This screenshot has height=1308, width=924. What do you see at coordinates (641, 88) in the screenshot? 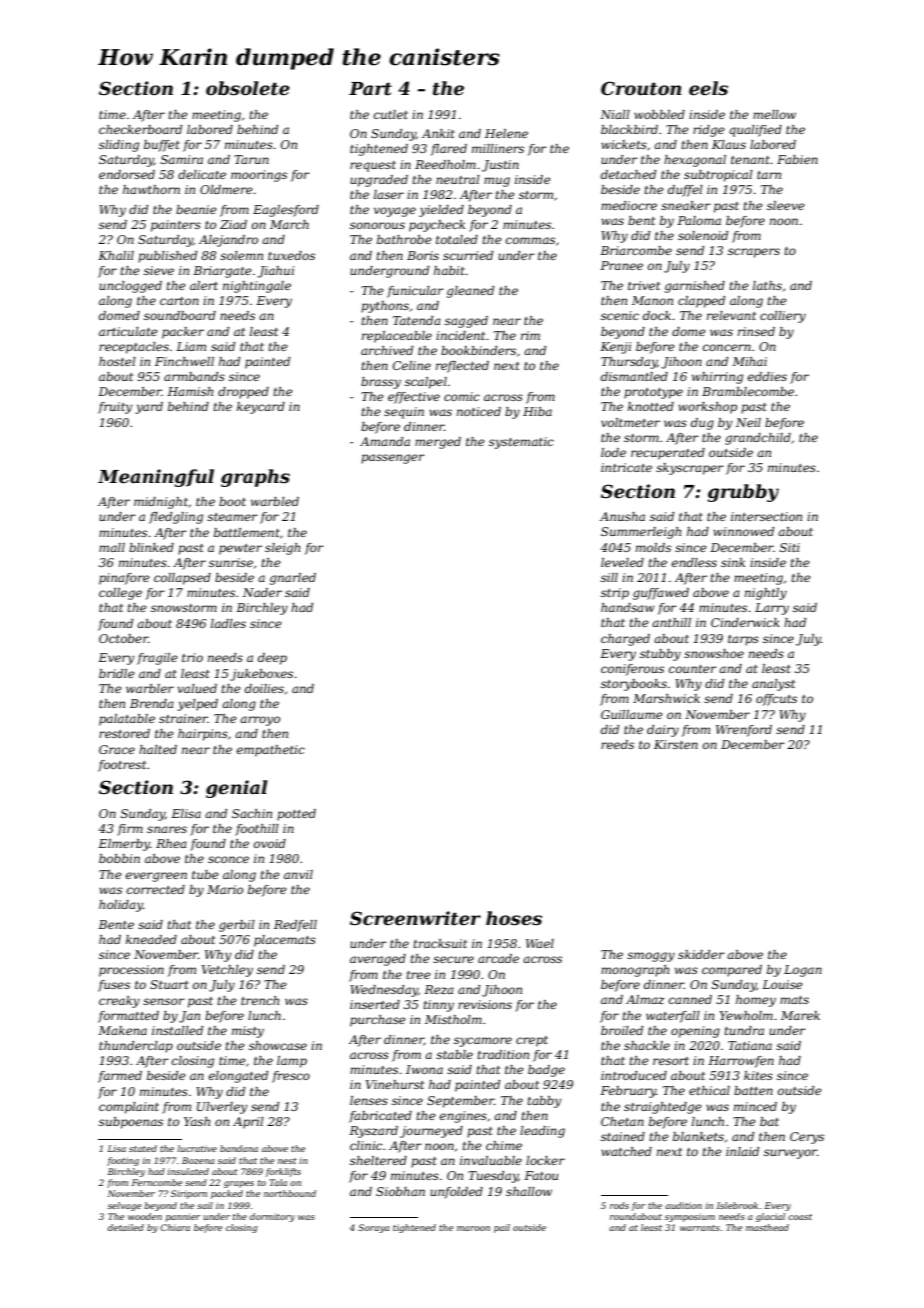
I see `Crouton` at bounding box center [641, 88].
